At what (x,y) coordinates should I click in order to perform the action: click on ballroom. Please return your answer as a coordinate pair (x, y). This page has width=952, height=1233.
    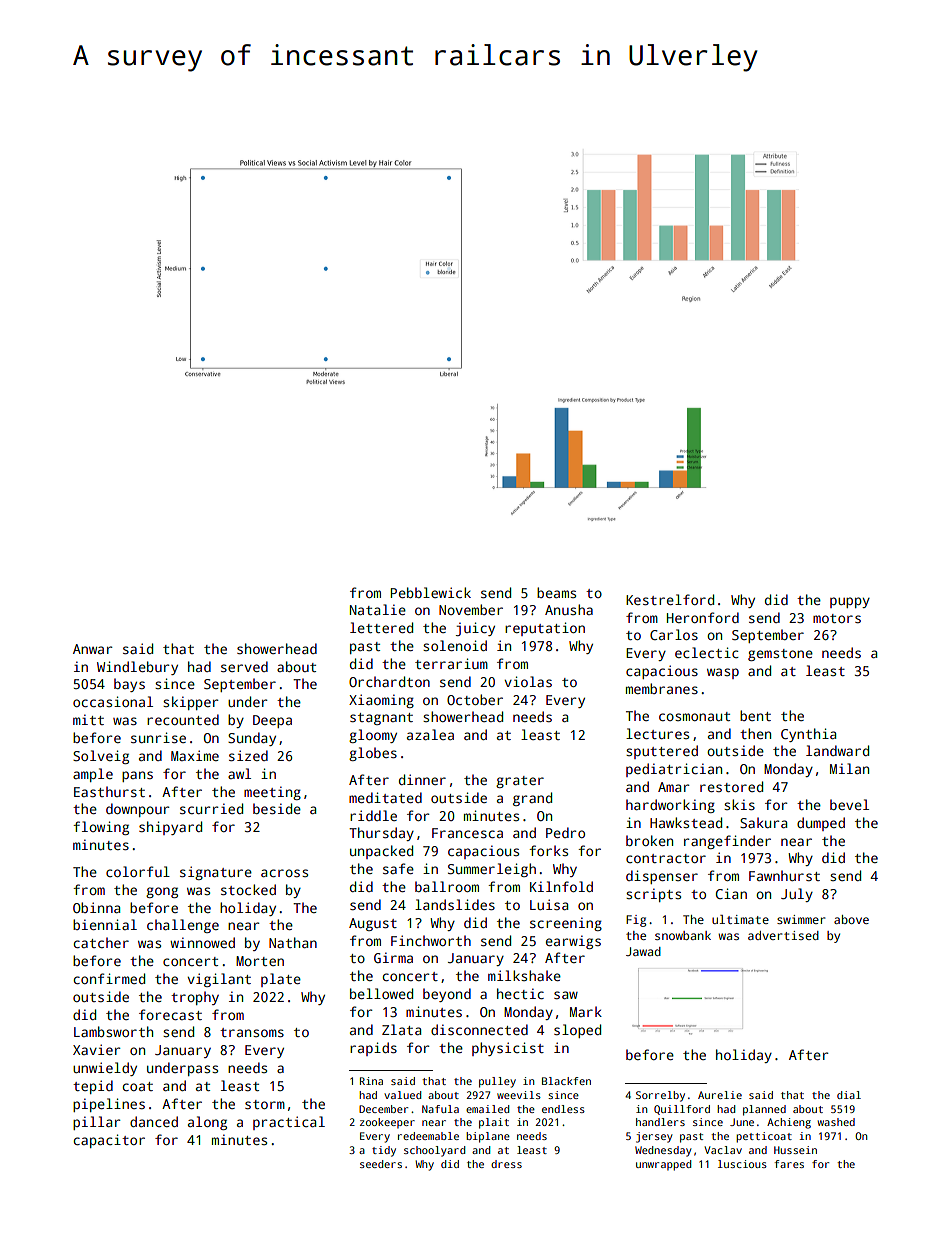
    Looking at the image, I should click on (447, 886).
